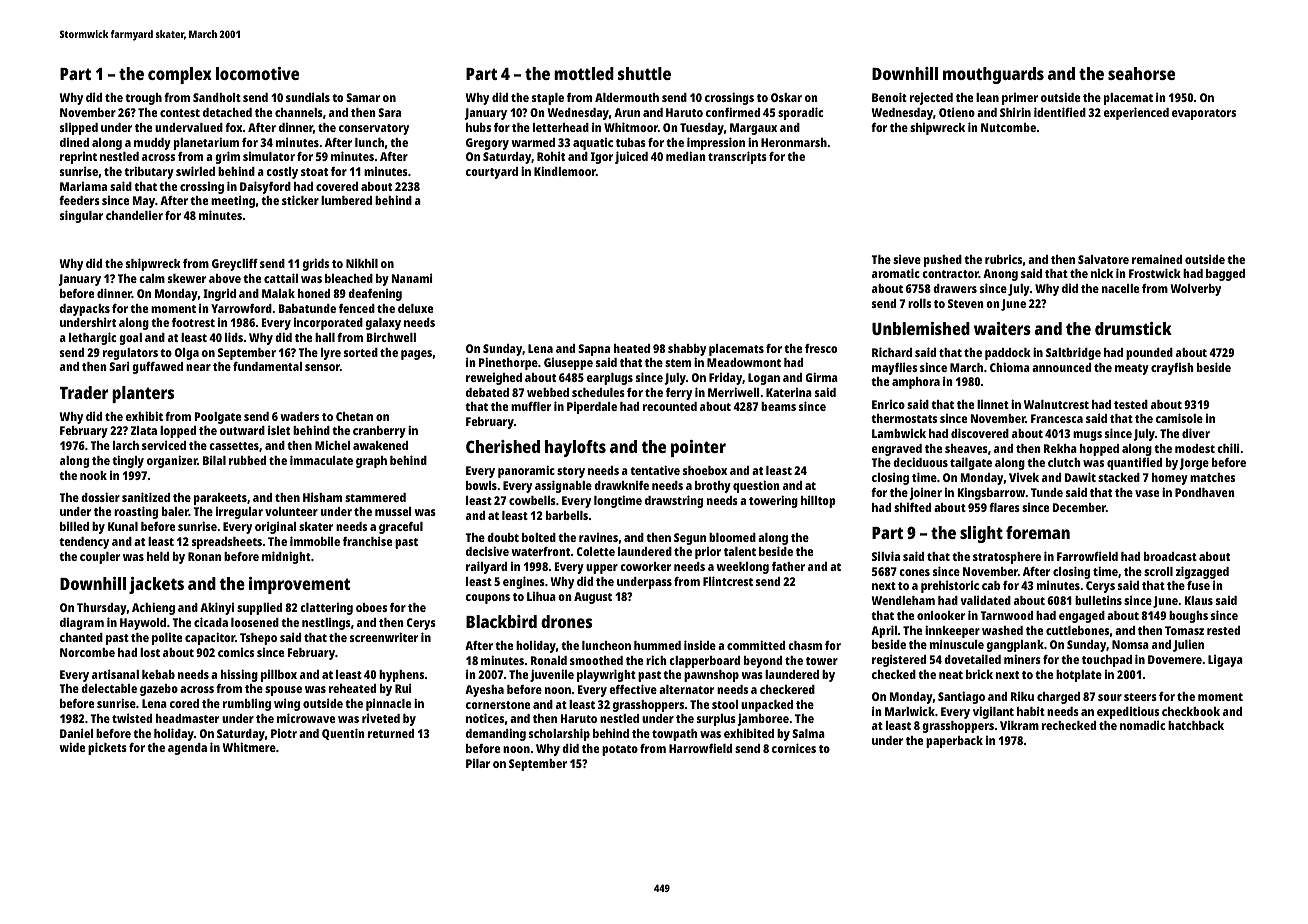 This screenshot has height=924, width=1308. What do you see at coordinates (156, 585) in the screenshot?
I see `jackets` at bounding box center [156, 585].
